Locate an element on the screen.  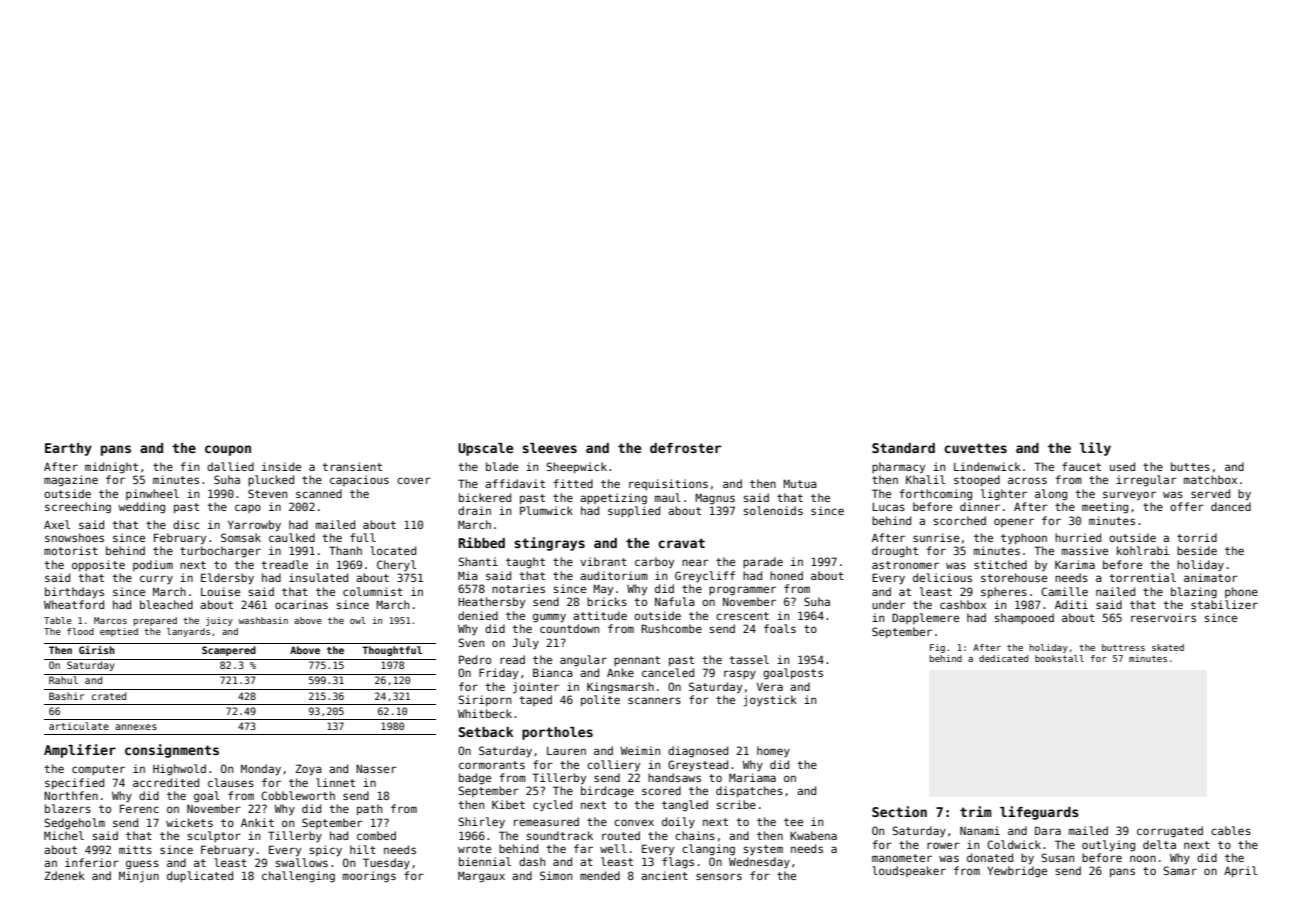
podium is located at coordinates (153, 565).
